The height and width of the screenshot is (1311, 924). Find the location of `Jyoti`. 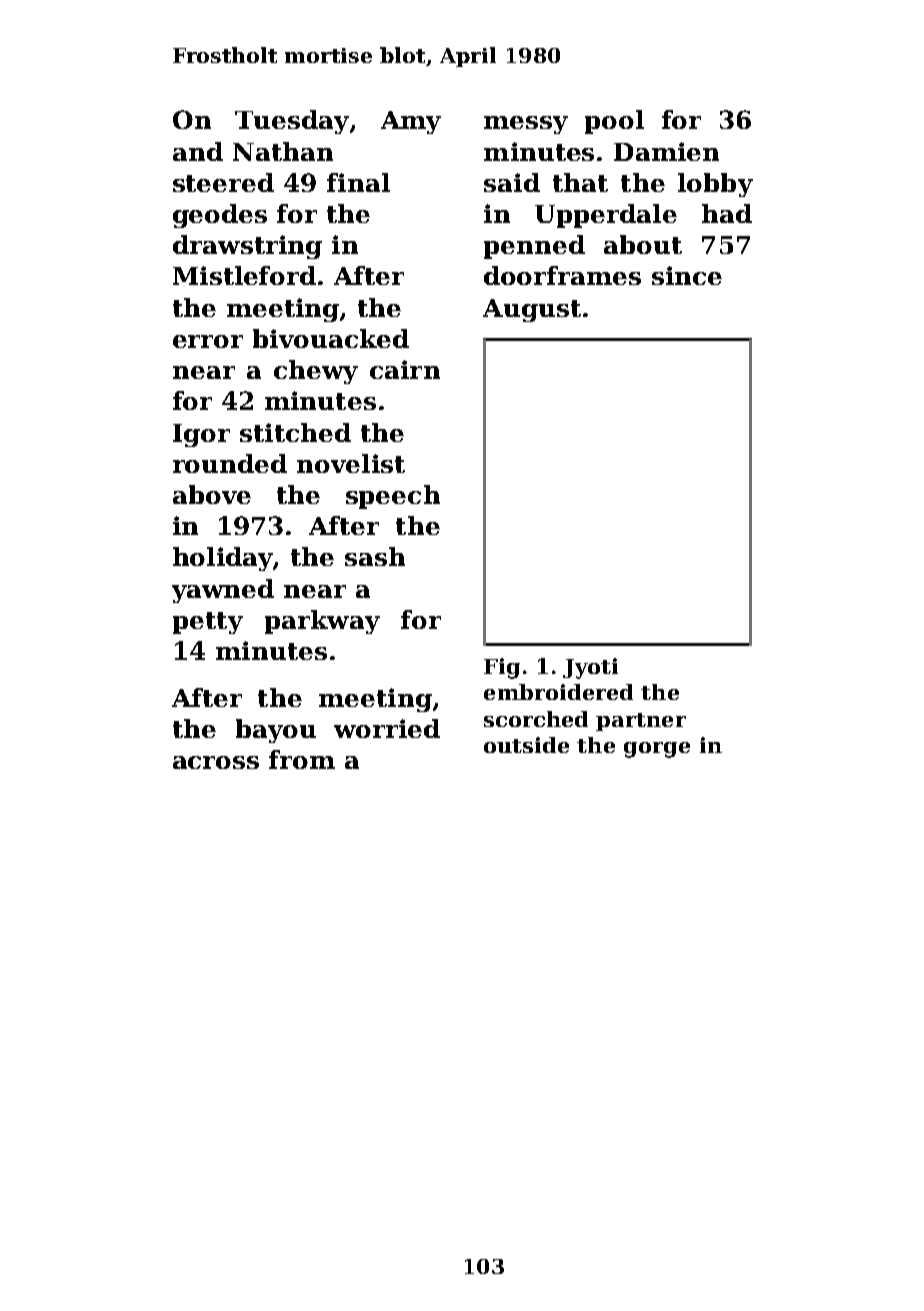

Jyoti is located at coordinates (590, 668).
